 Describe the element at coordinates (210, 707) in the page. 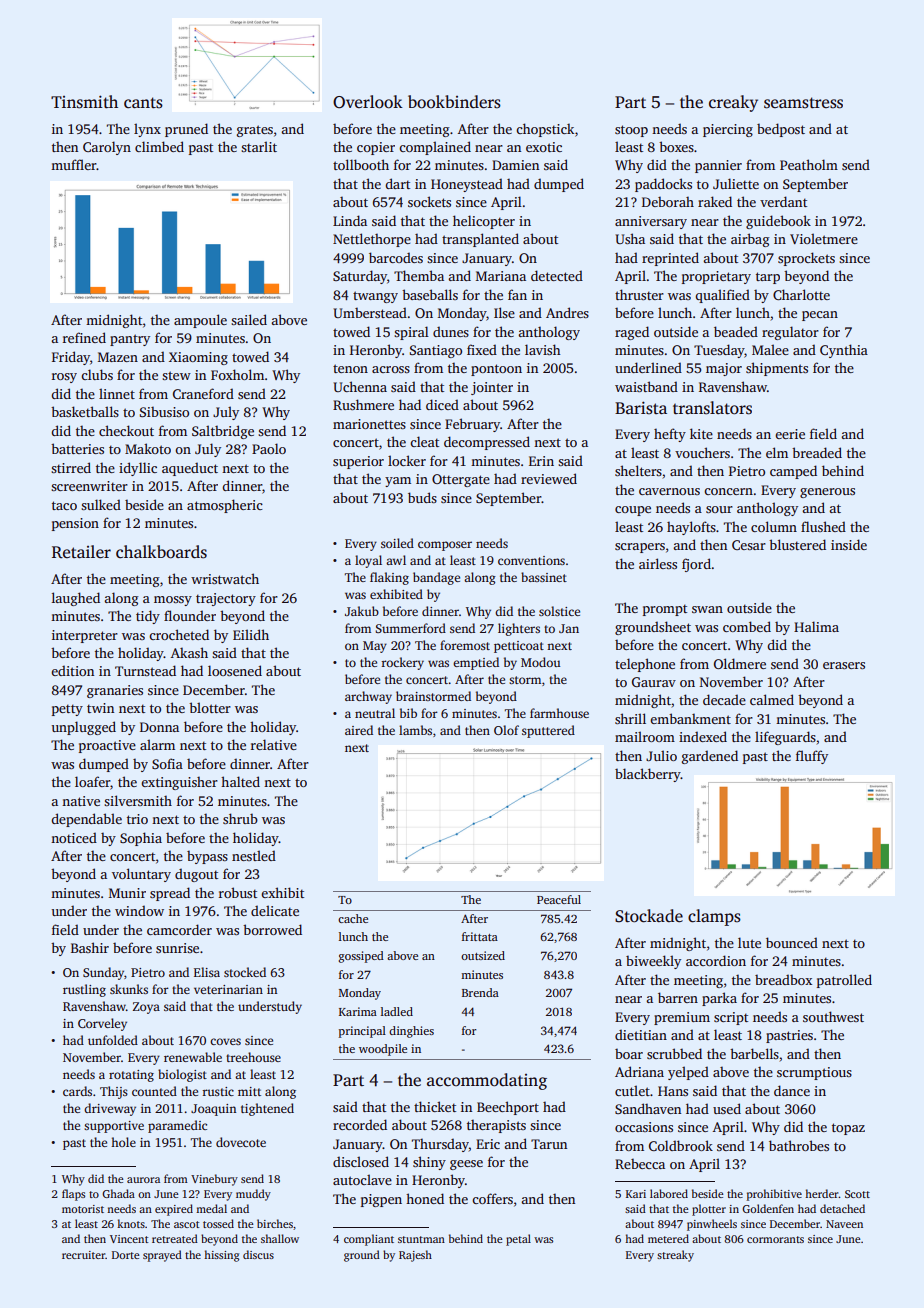

I see `blotter` at that location.
